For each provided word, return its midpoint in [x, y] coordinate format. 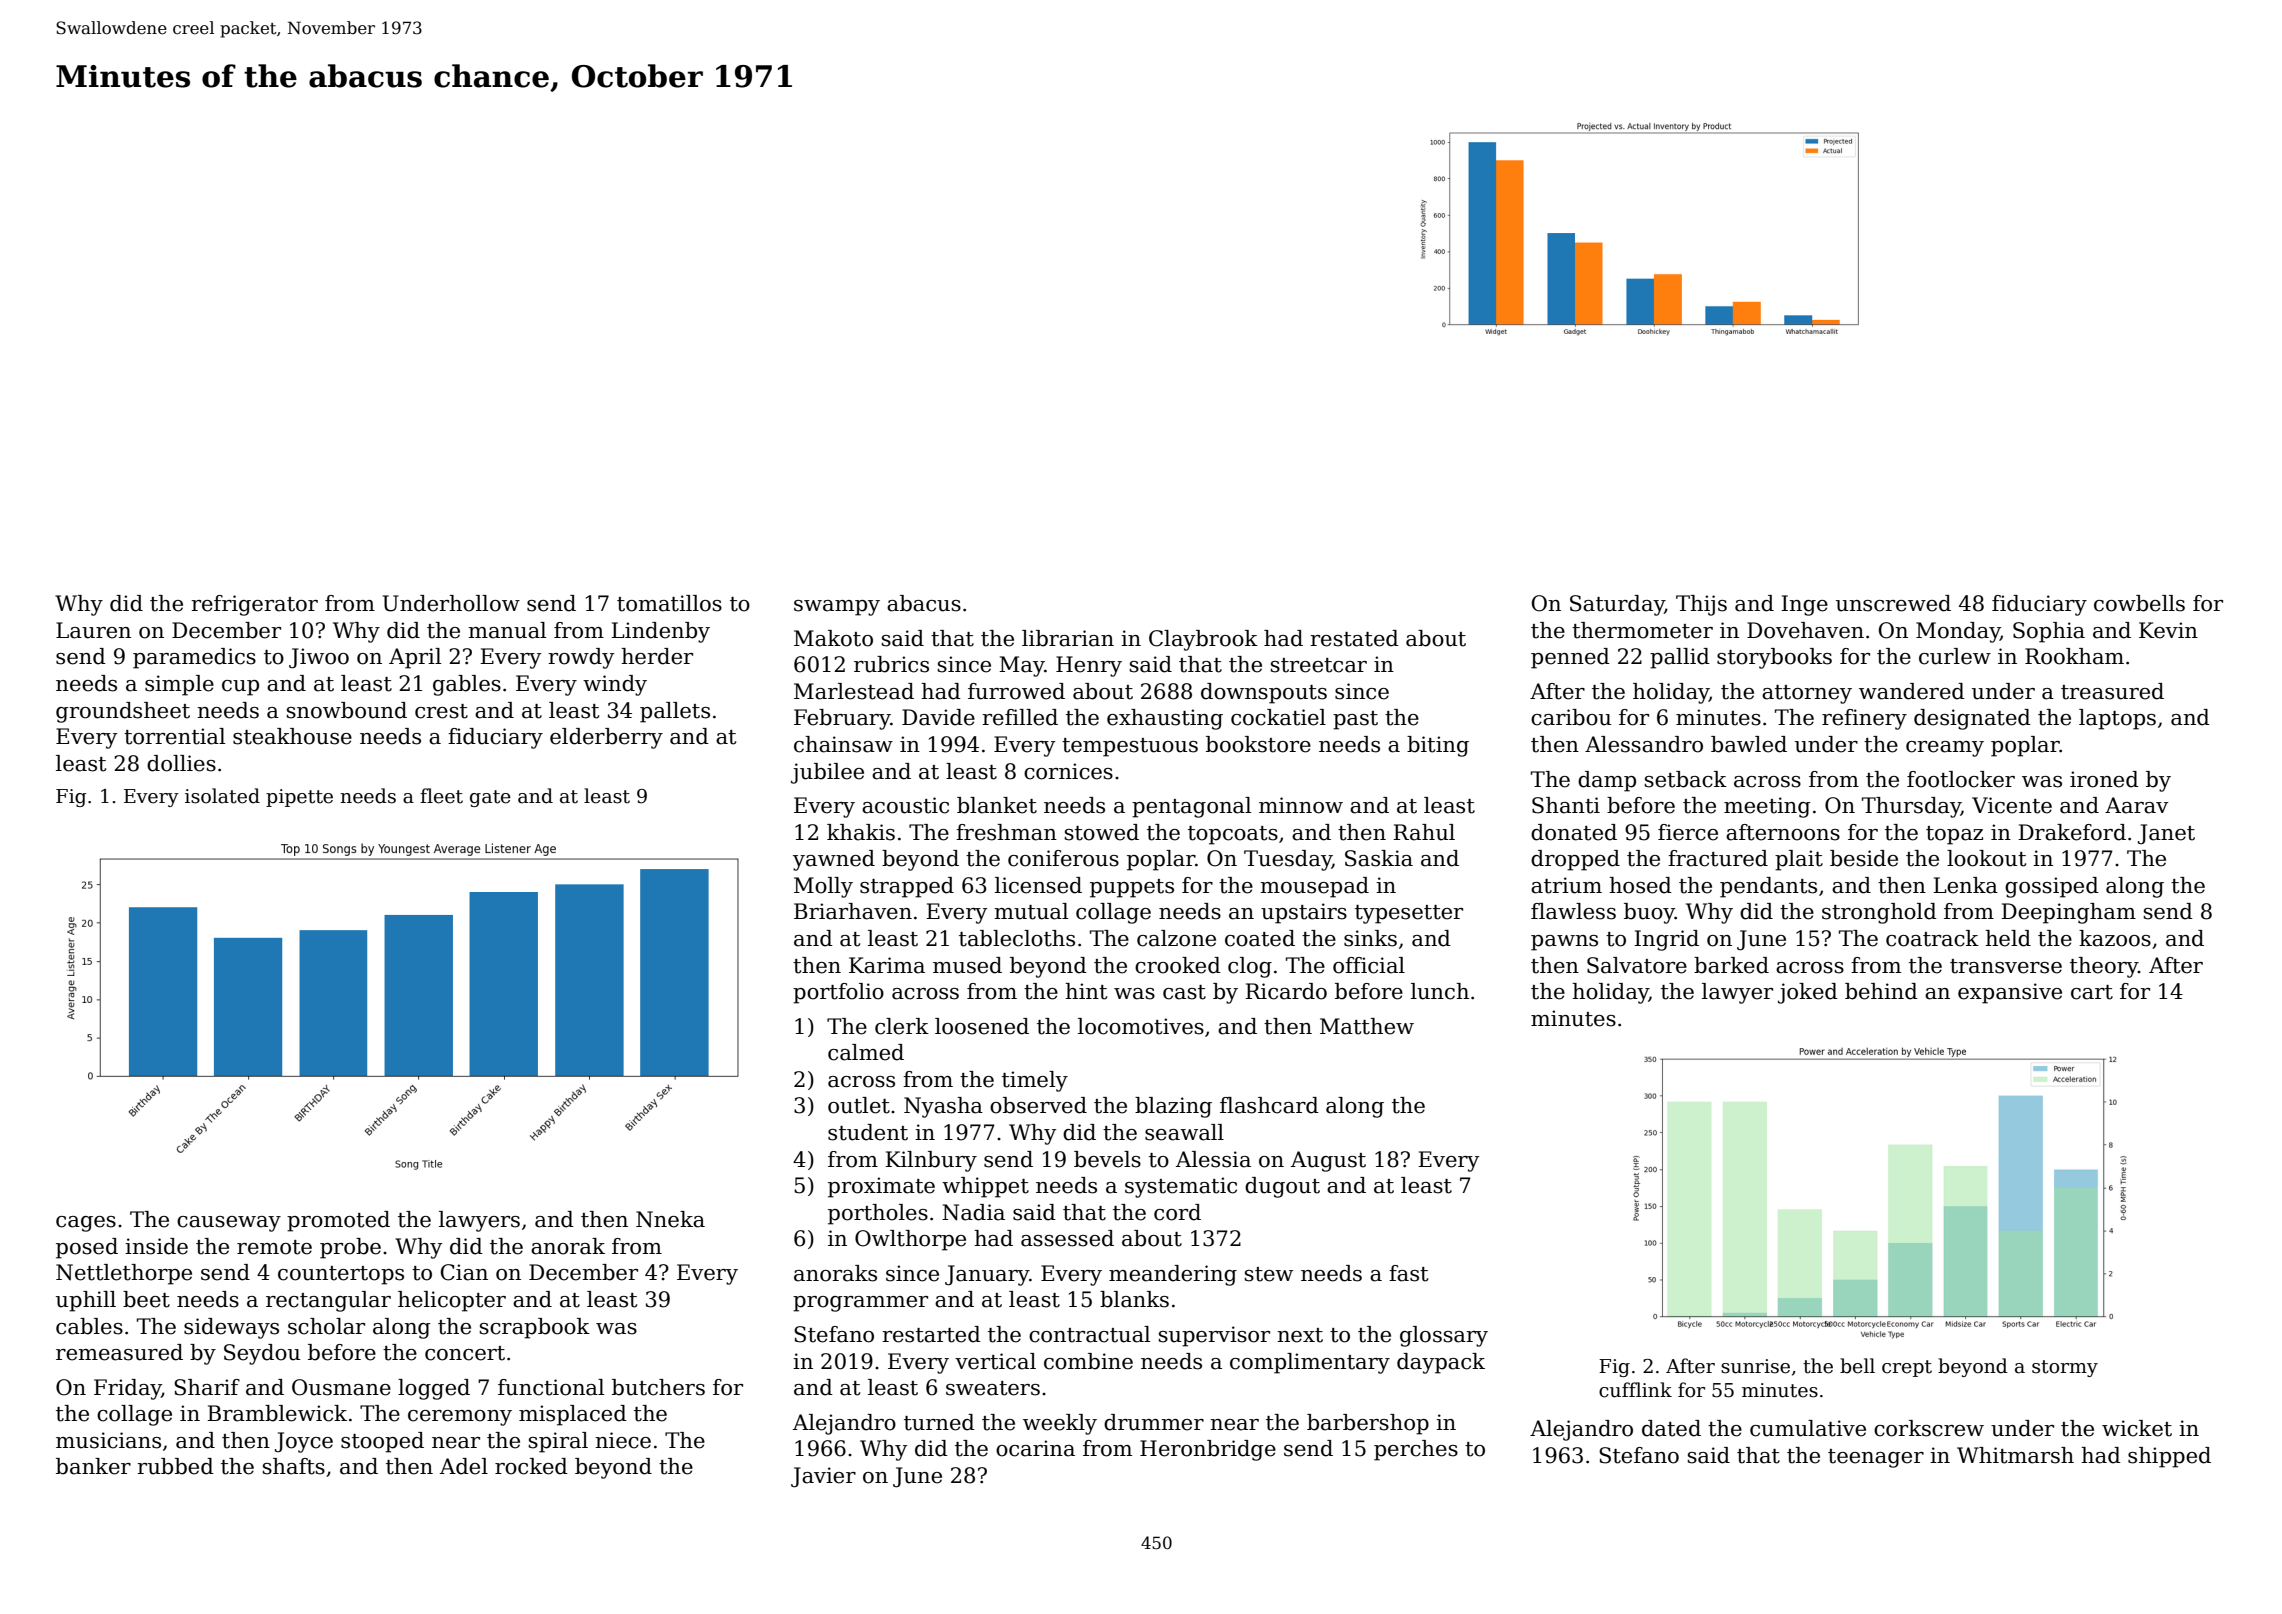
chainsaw [843, 744]
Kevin [2168, 630]
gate [490, 798]
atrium [1566, 885]
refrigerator [254, 605]
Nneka [670, 1219]
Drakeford [2072, 832]
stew [1269, 1274]
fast [1408, 1273]
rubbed [175, 1466]
